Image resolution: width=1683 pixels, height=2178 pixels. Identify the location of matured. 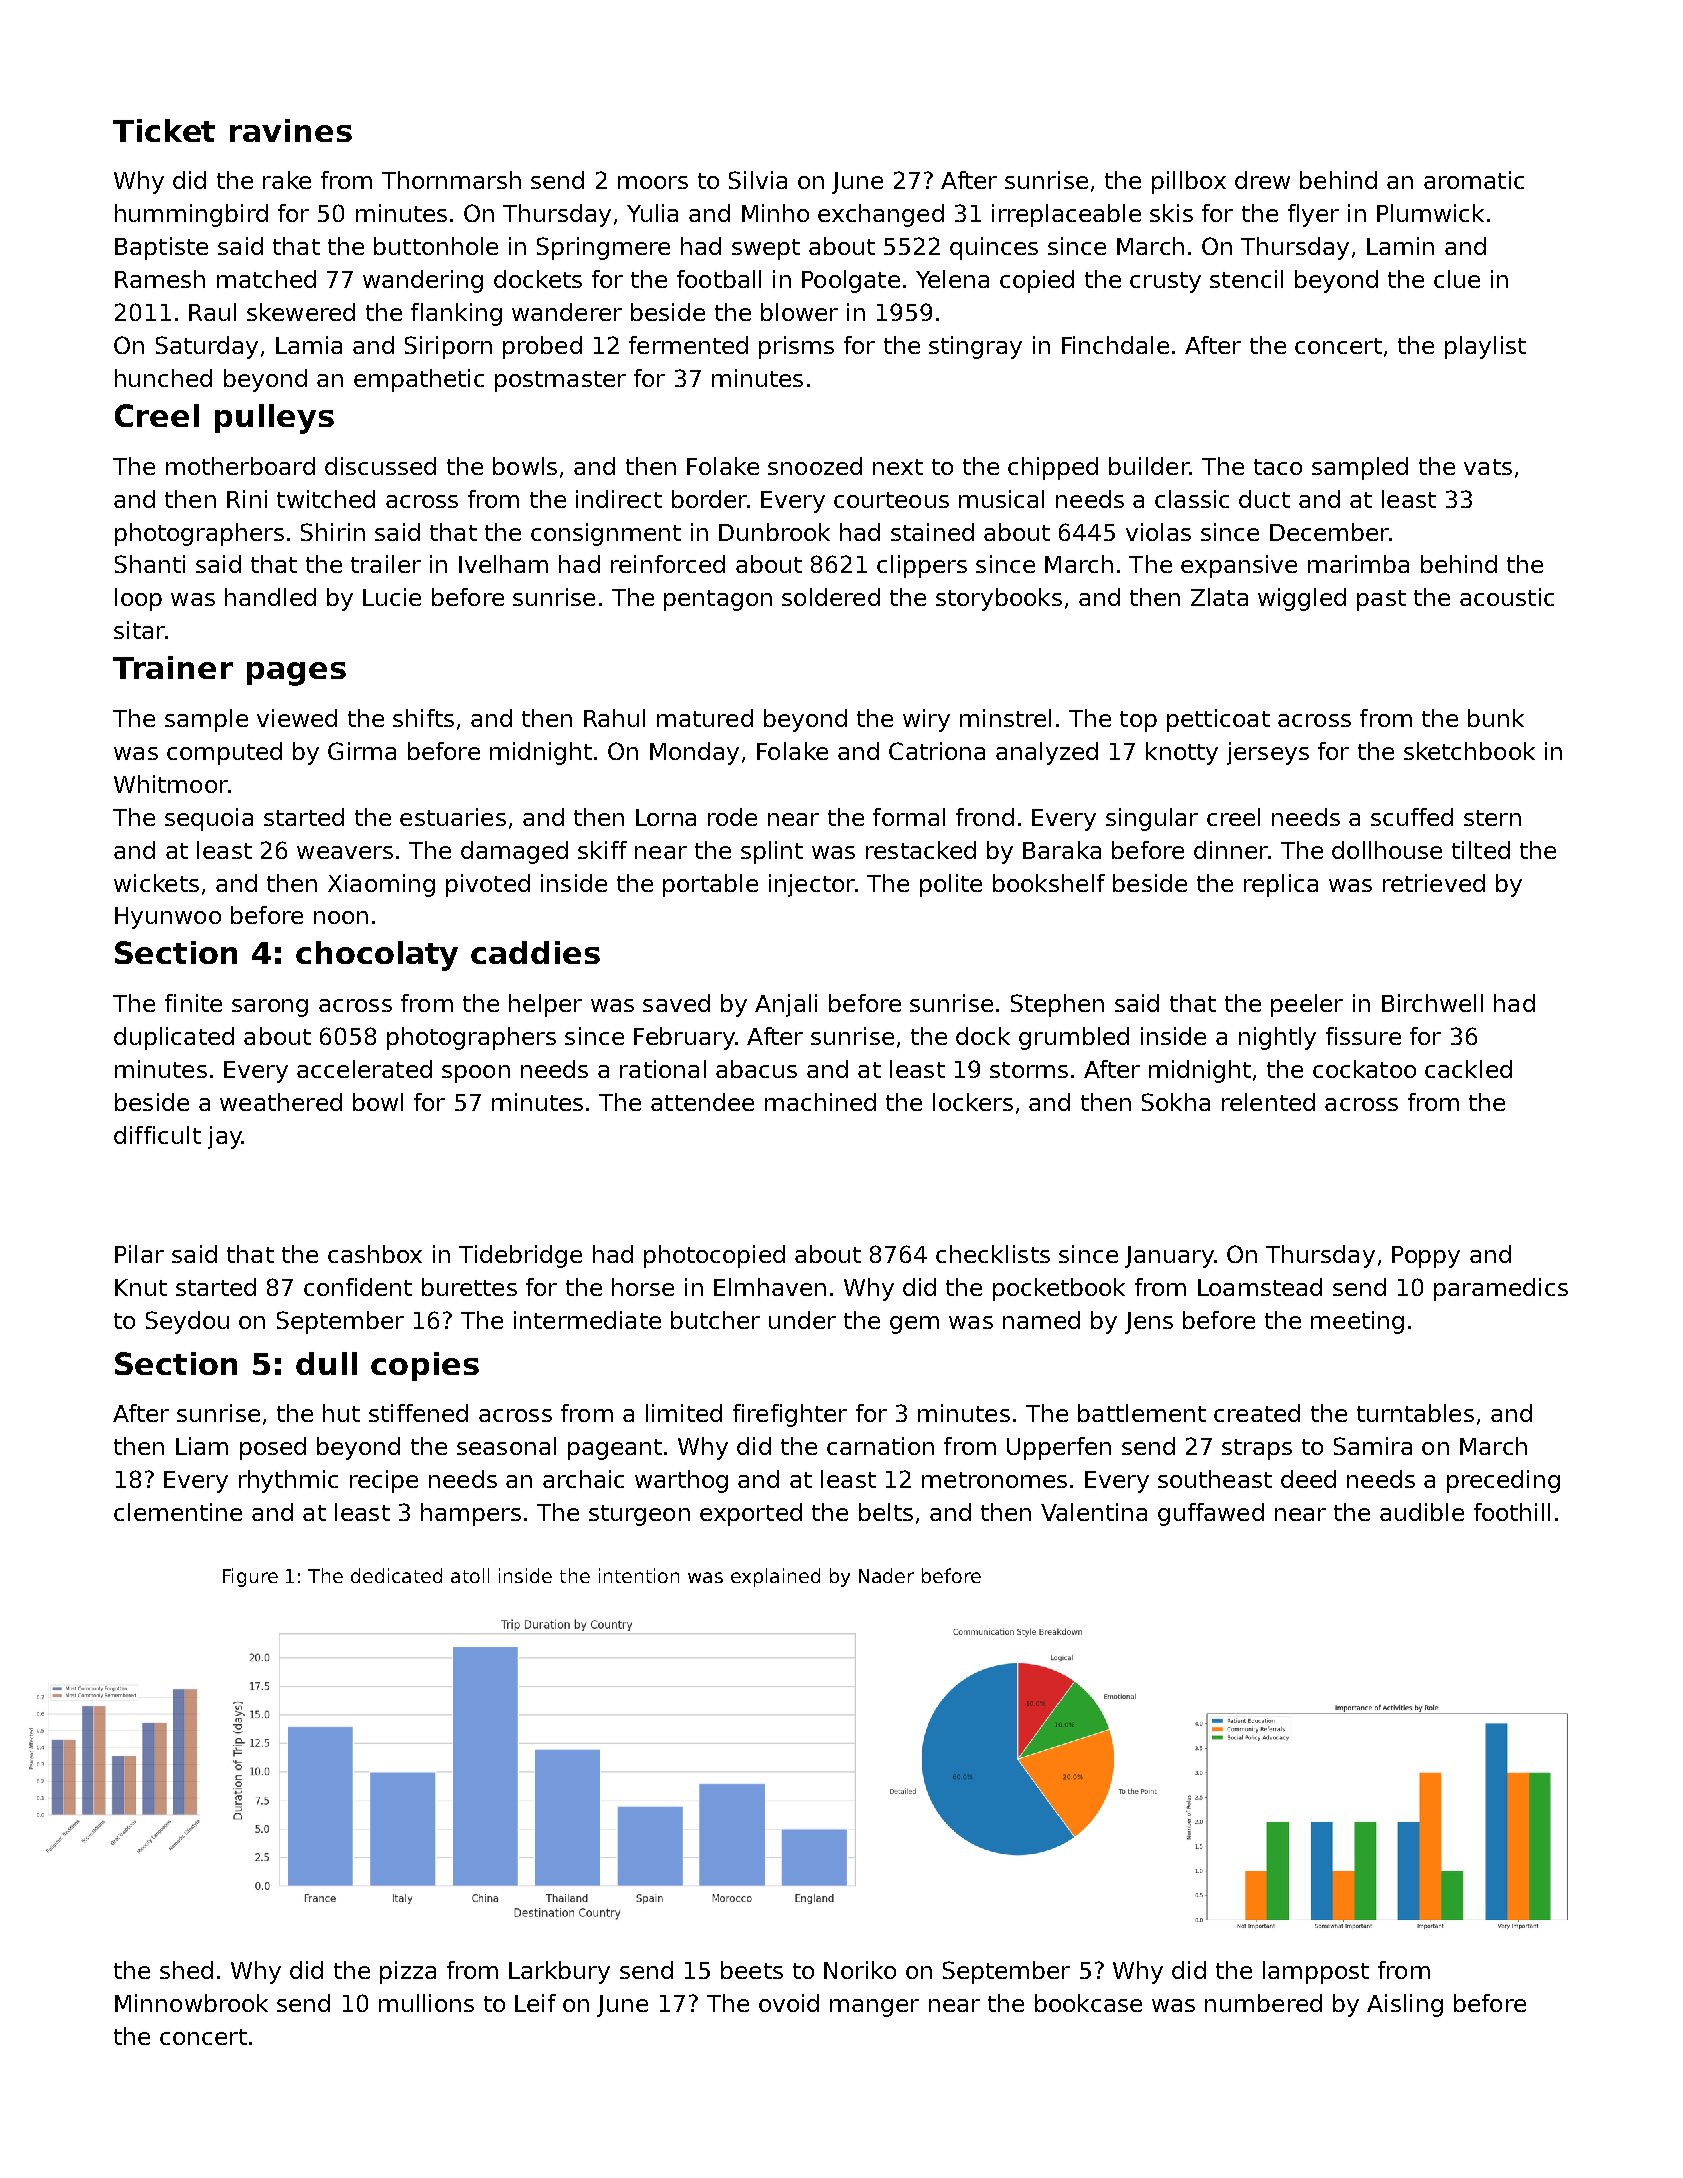
(705, 718).
